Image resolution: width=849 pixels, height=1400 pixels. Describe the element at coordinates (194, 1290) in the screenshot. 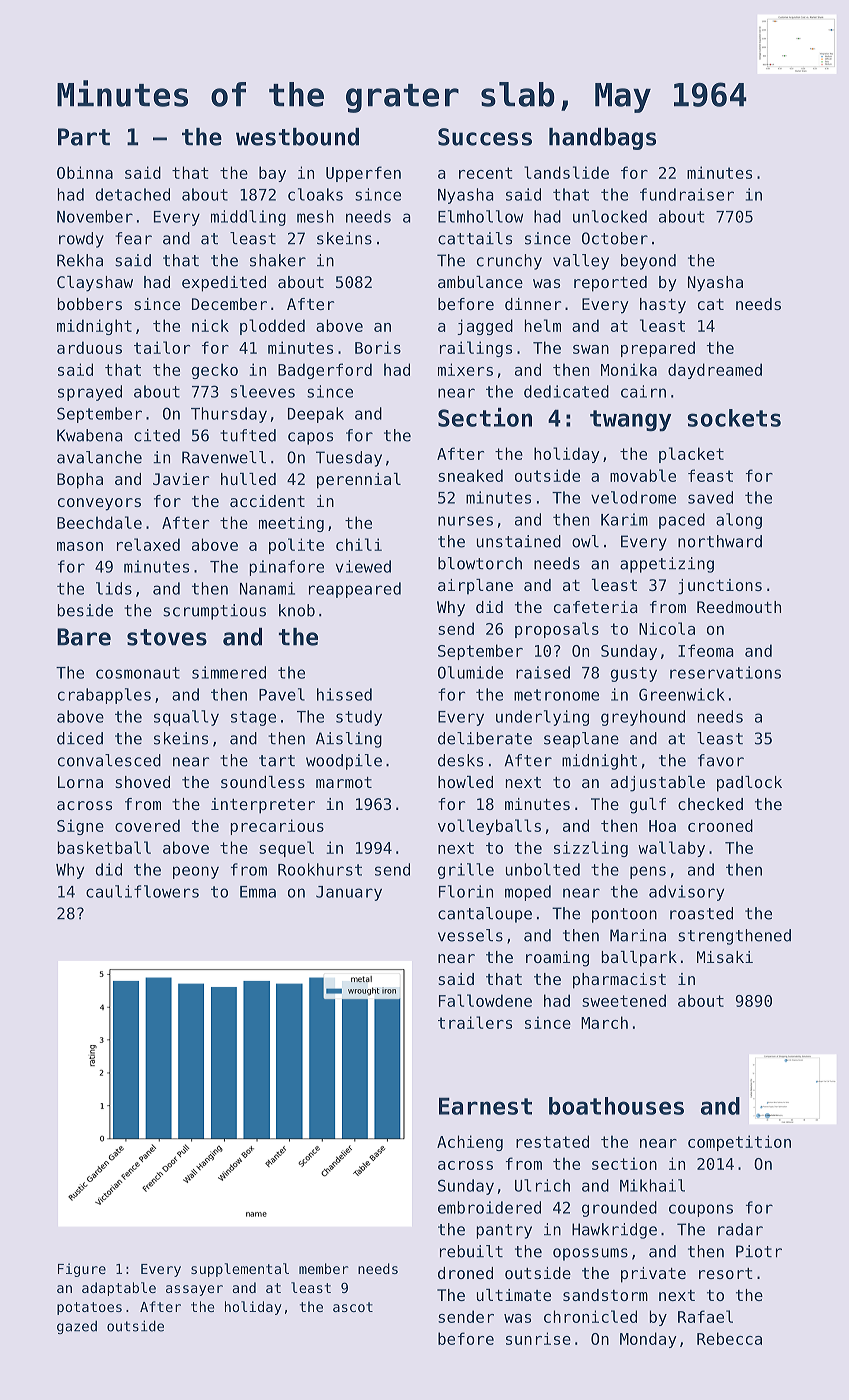

I see `assayer` at that location.
